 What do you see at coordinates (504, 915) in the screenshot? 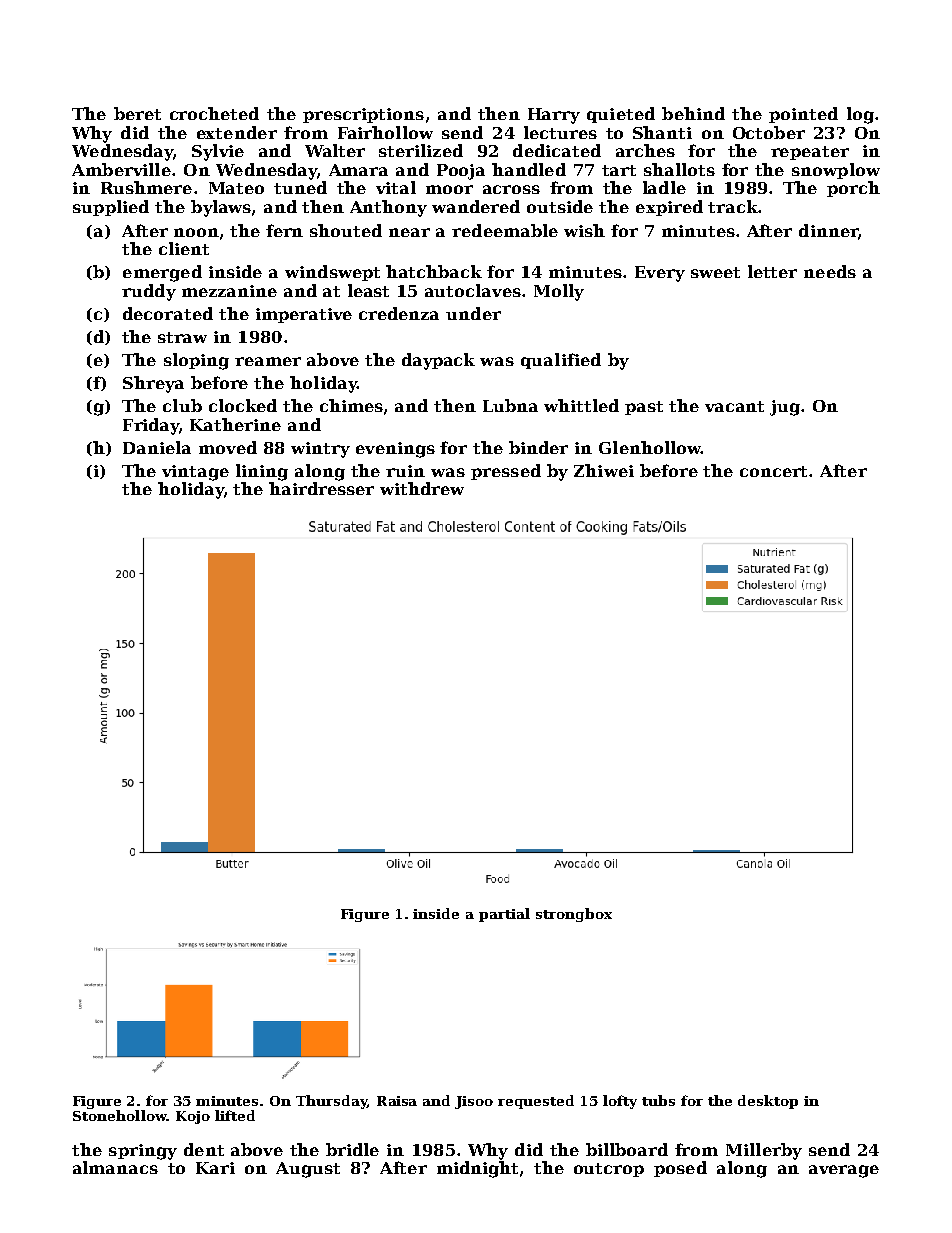
I see `partial` at bounding box center [504, 915].
